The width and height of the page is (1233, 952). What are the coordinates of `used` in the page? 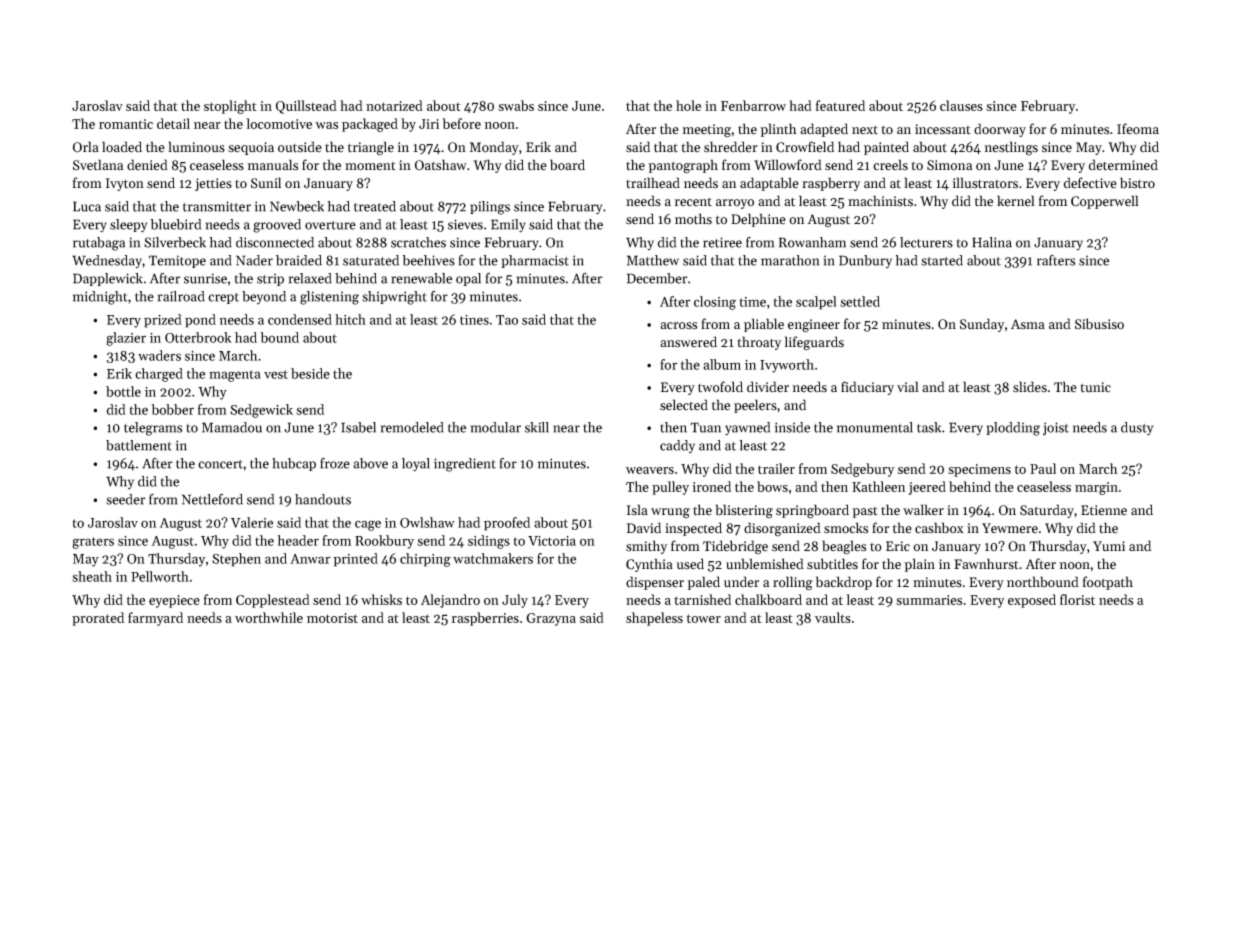 It's located at (690, 564).
